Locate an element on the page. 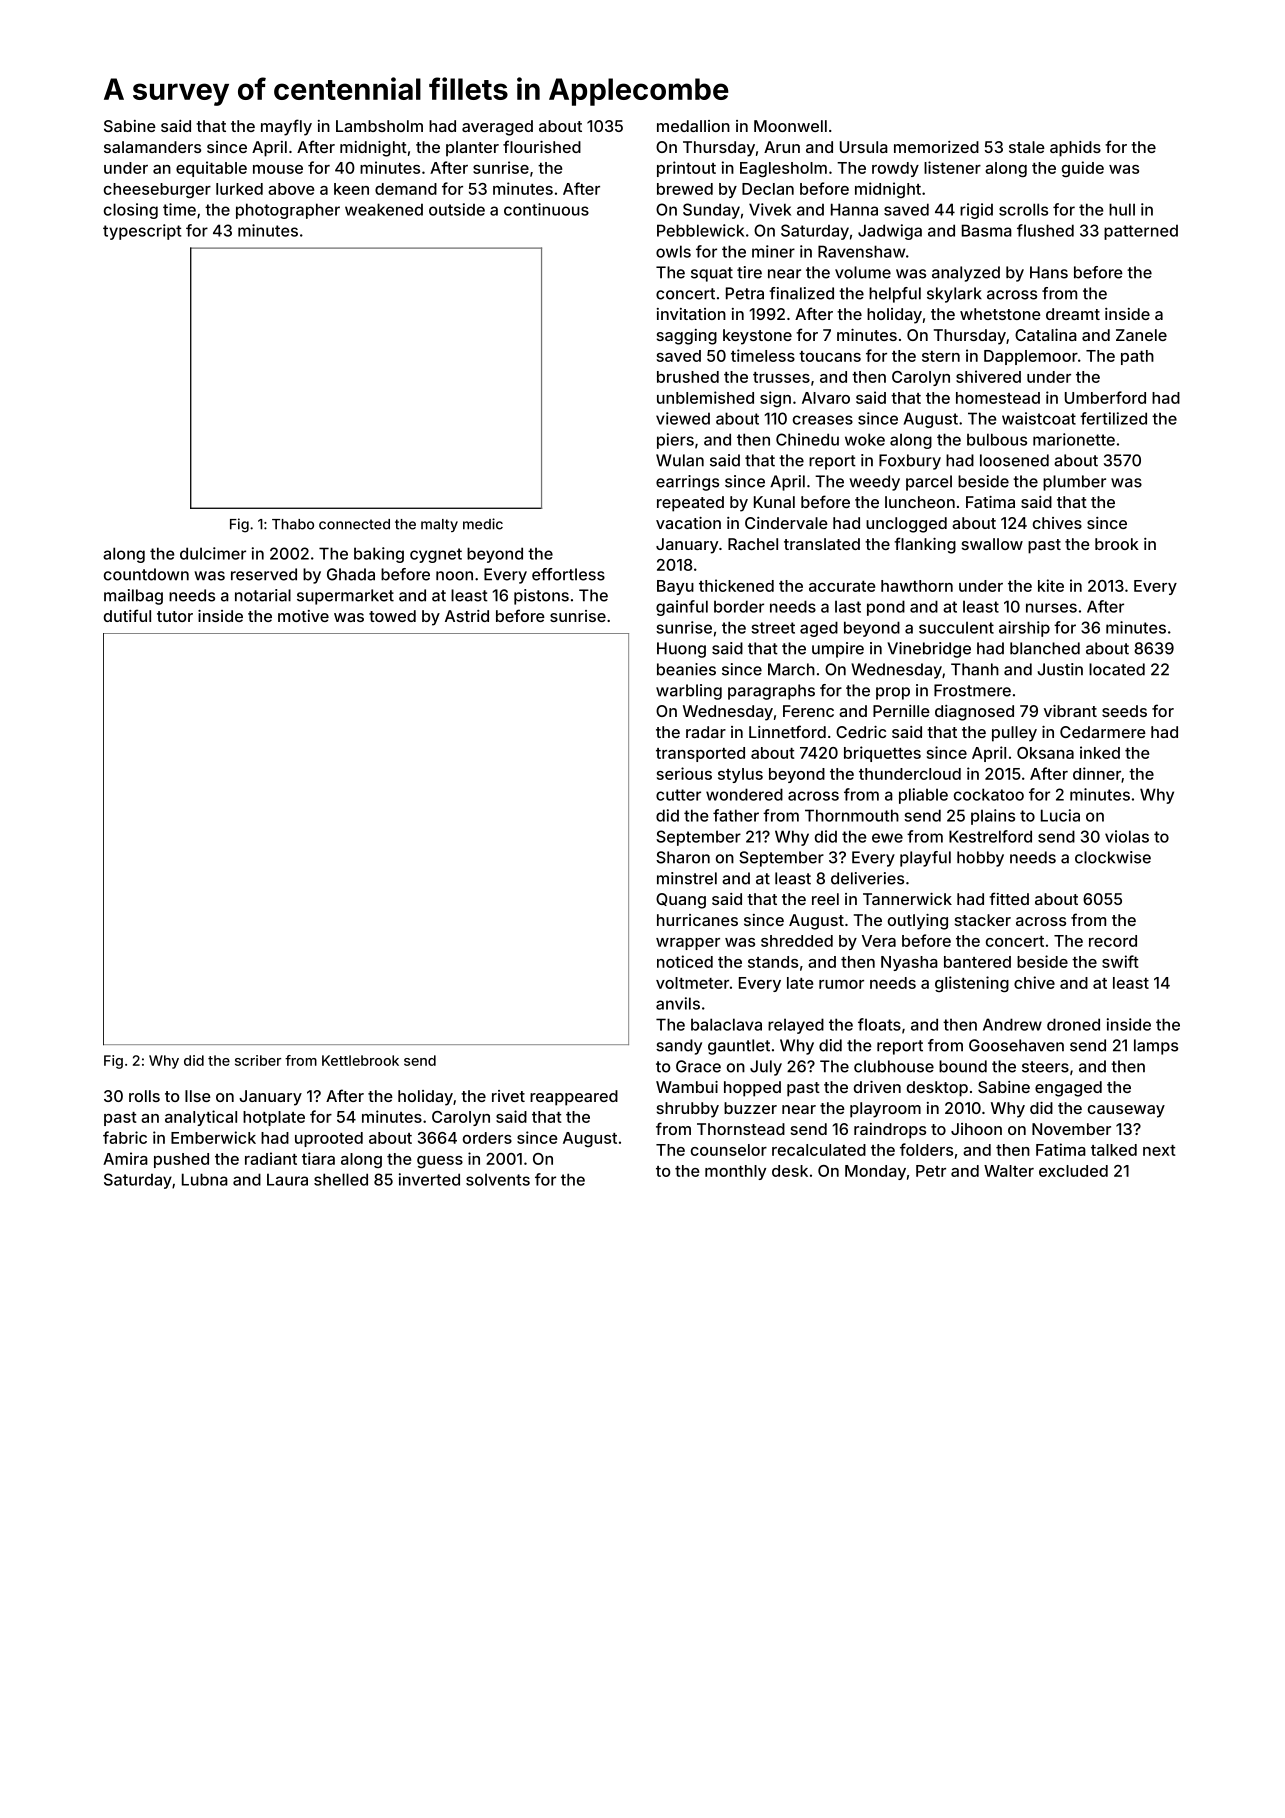 This image has width=1285, height=1818. scriber is located at coordinates (258, 1060).
